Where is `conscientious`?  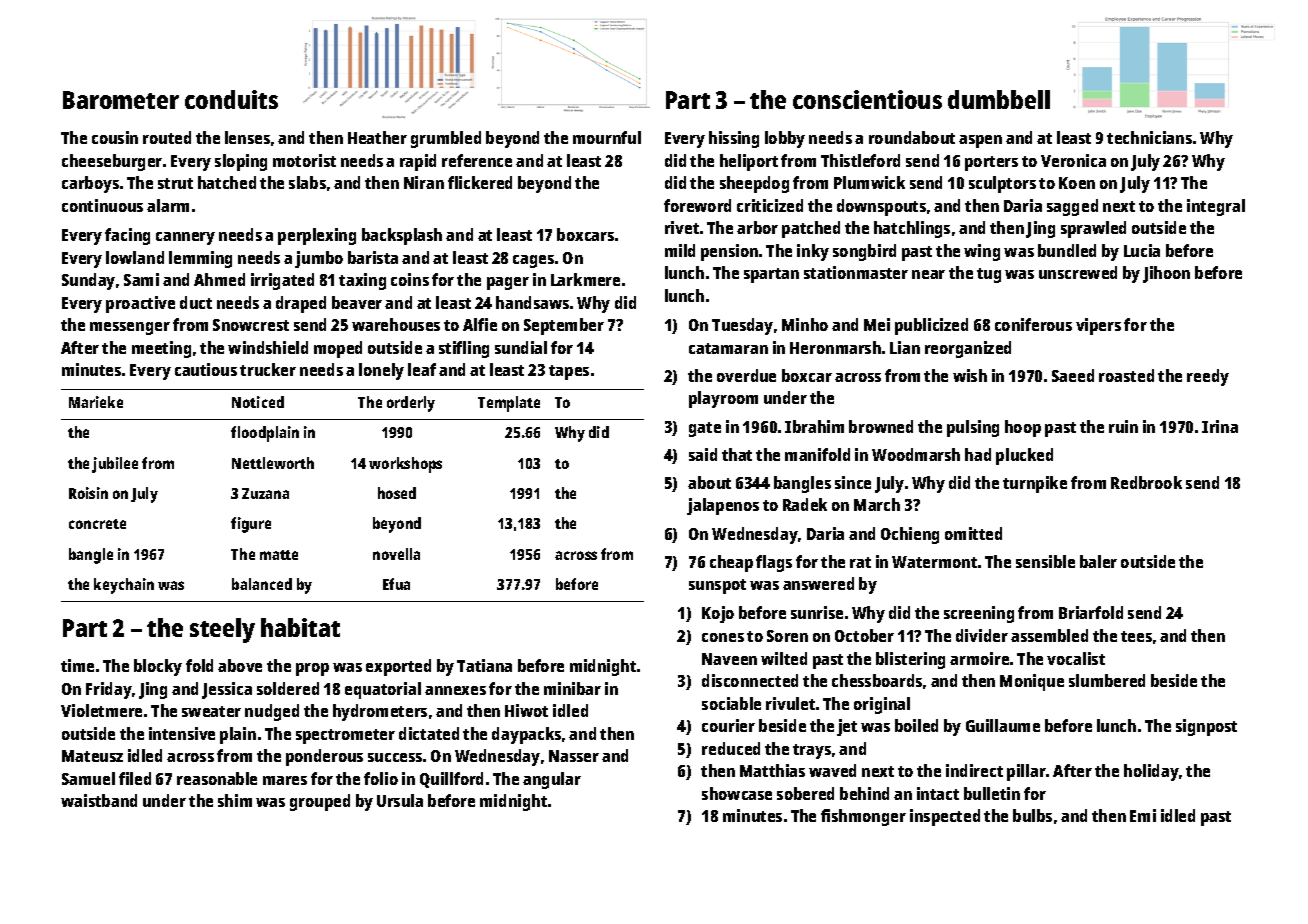
conscientious is located at coordinates (867, 99).
